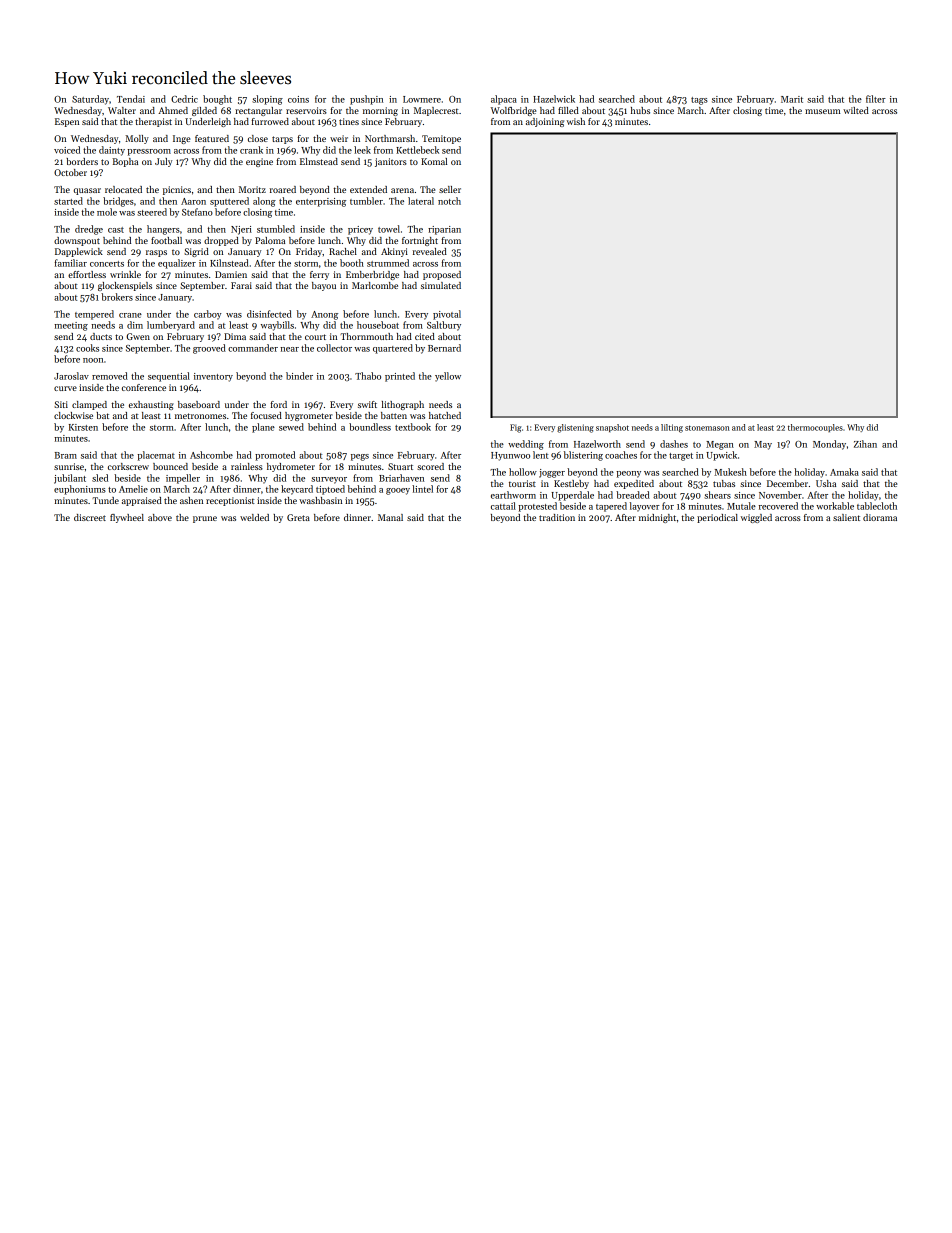 The width and height of the screenshot is (952, 1233). Describe the element at coordinates (422, 99) in the screenshot. I see `Lowmere` at that location.
